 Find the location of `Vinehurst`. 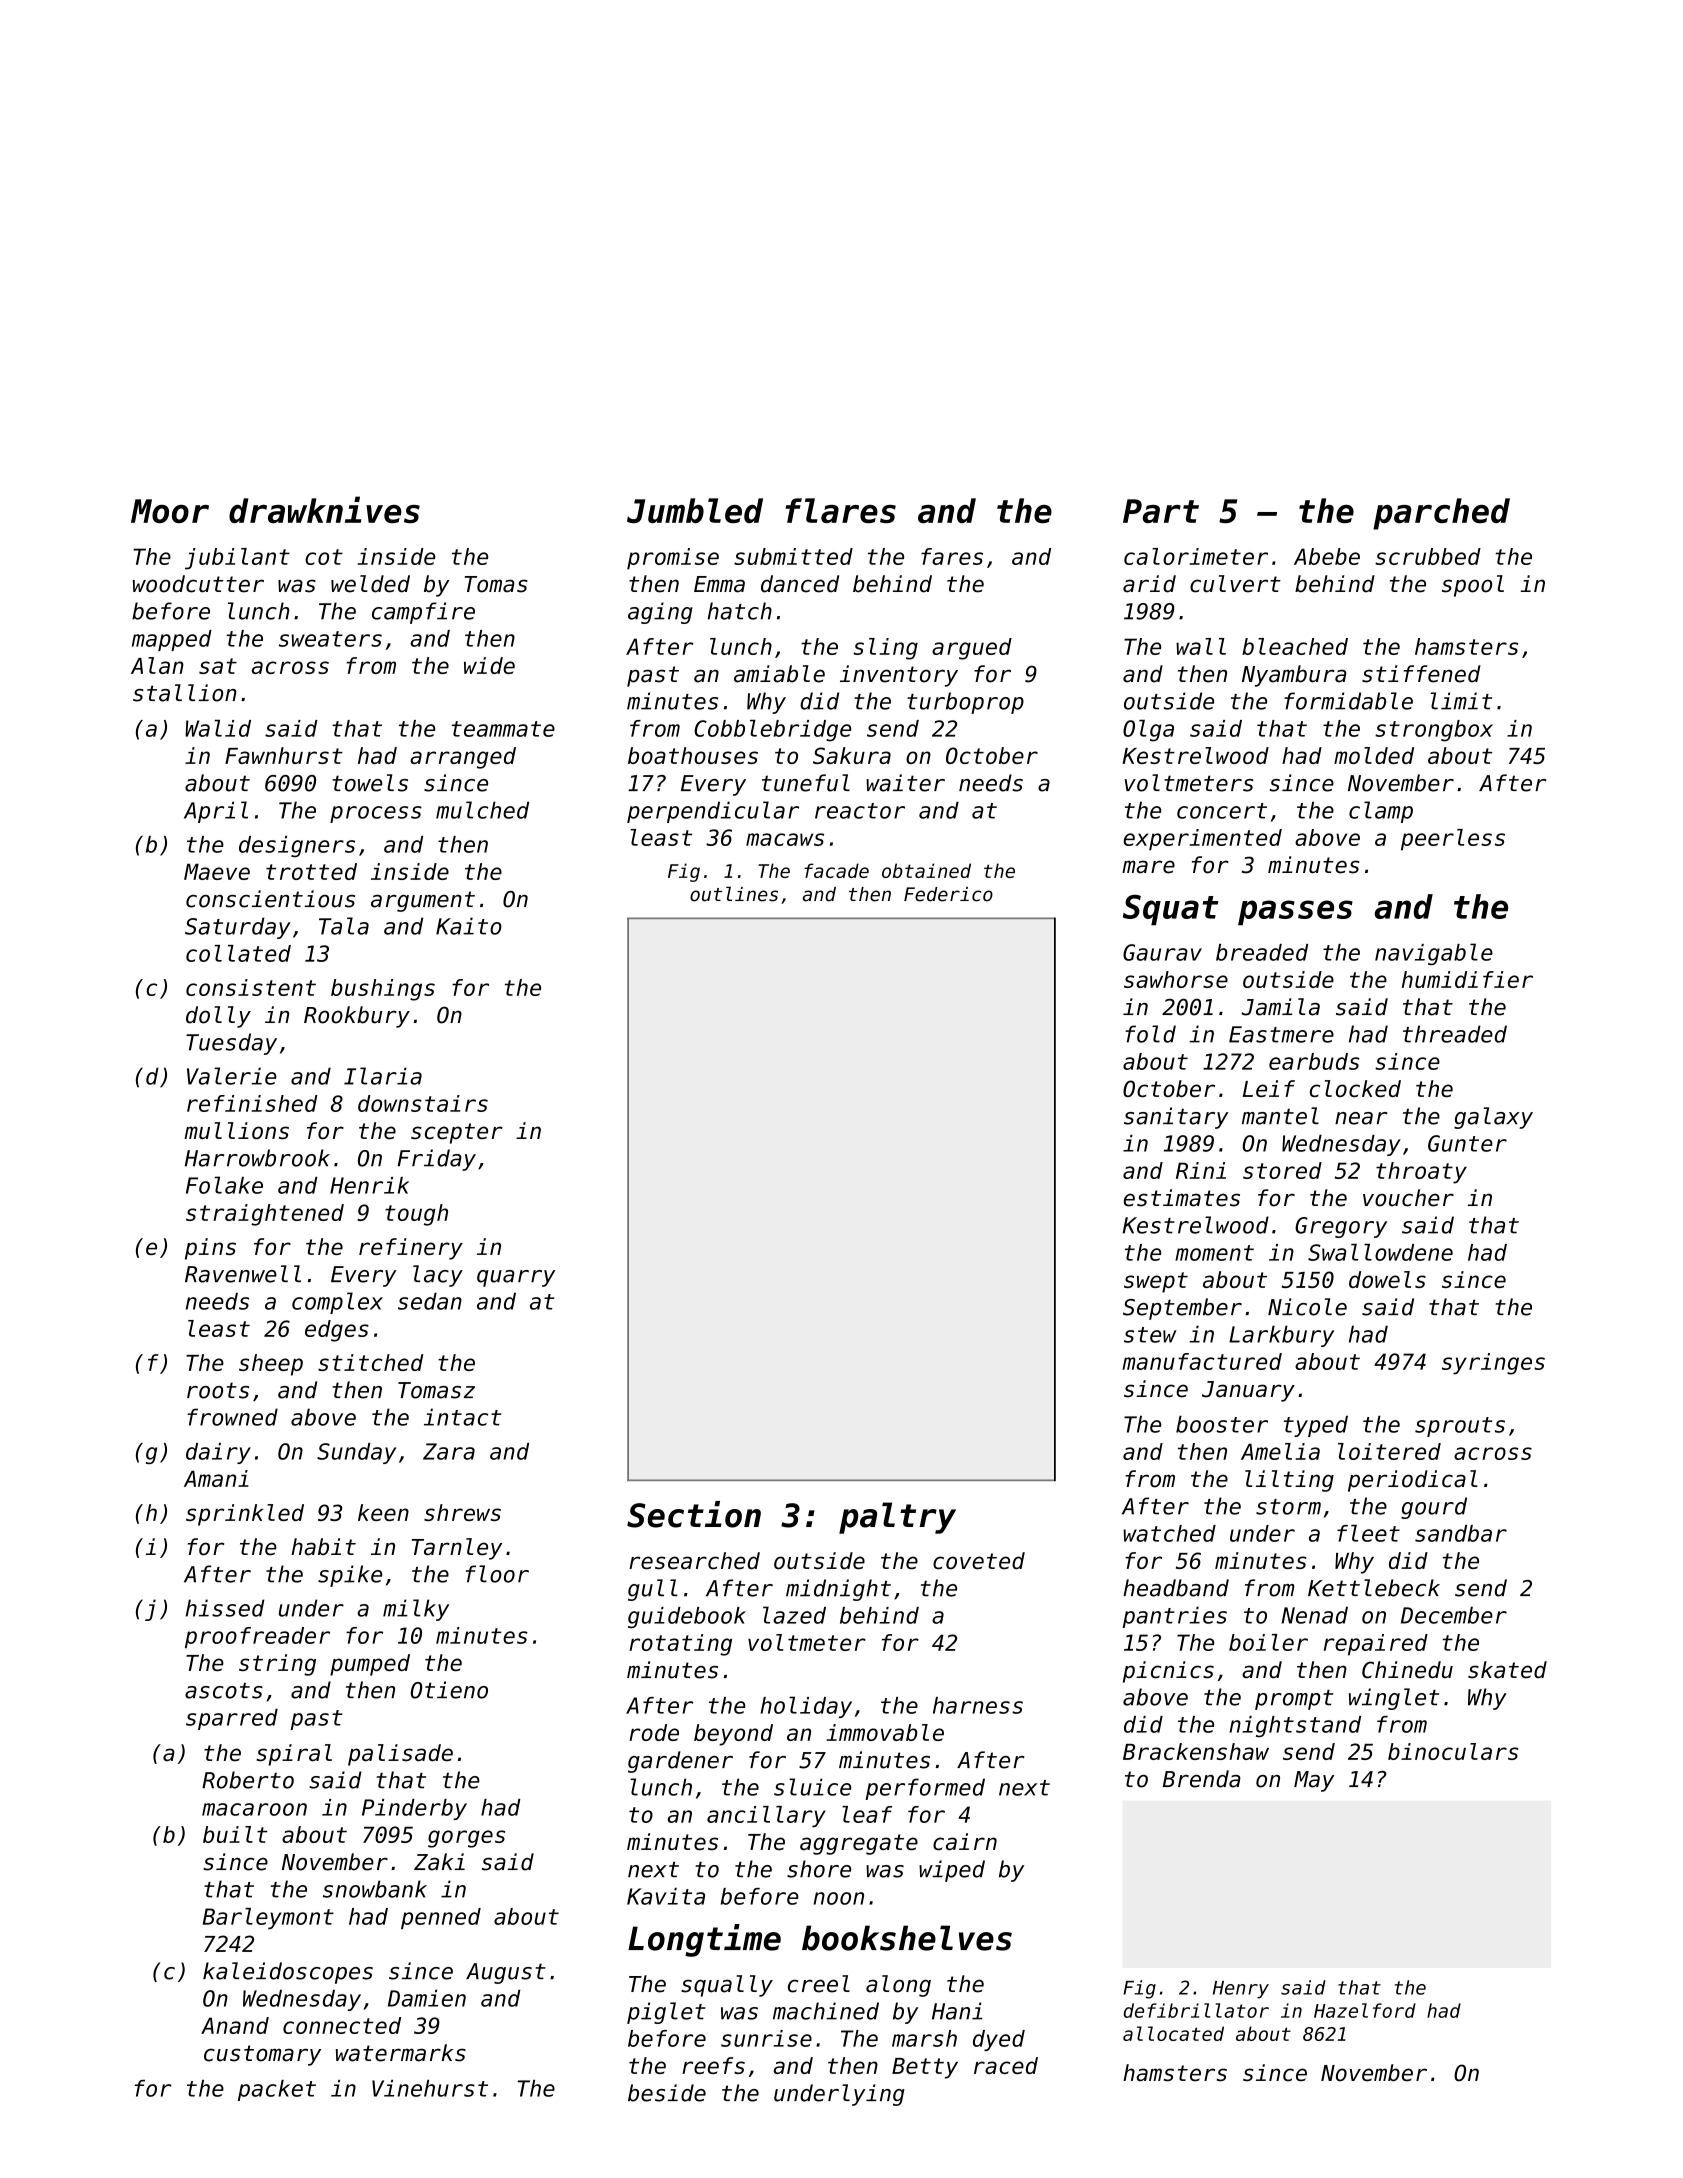

Vinehurst is located at coordinates (430, 2088).
